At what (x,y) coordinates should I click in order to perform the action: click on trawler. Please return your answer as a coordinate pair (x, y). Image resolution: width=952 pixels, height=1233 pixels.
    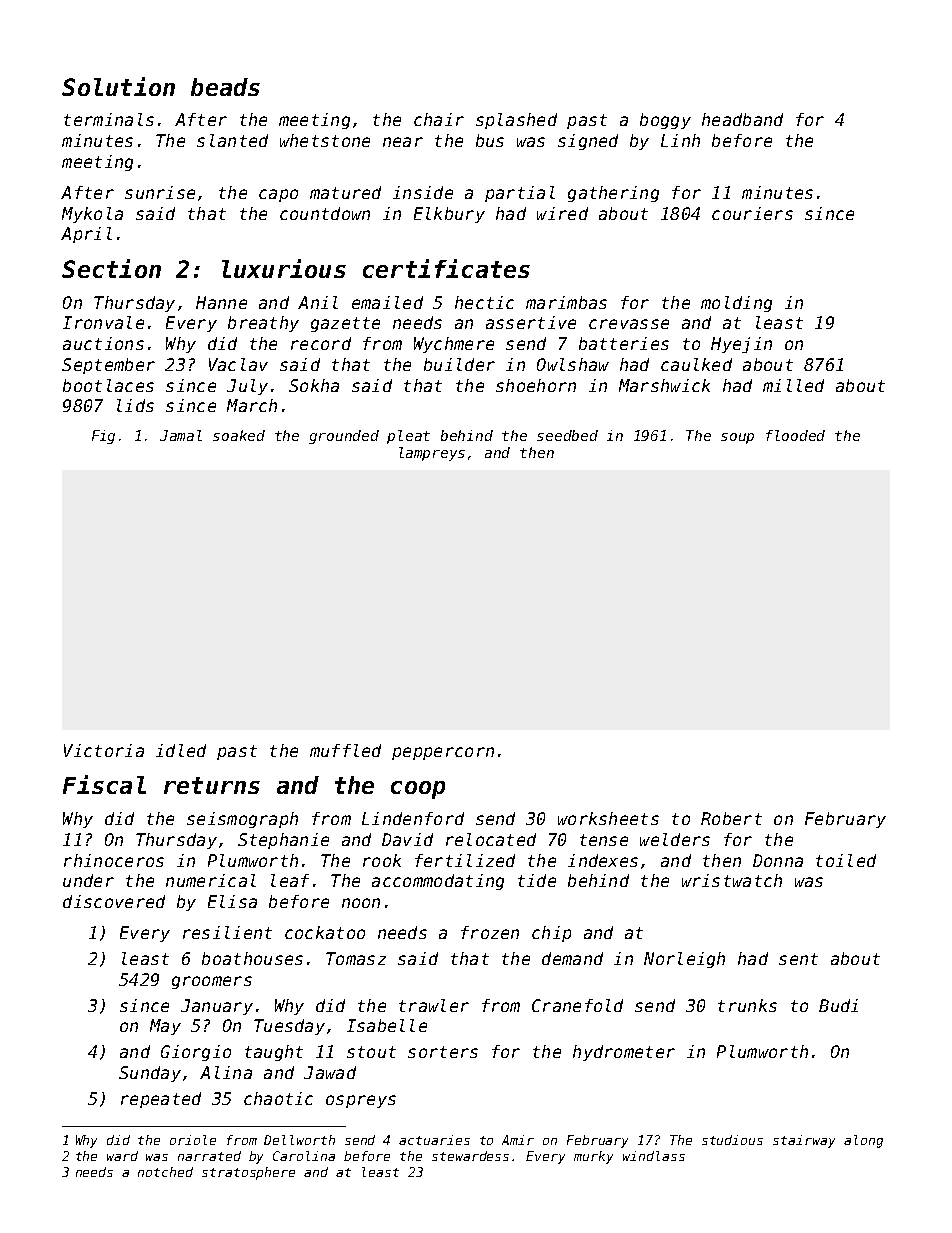
    Looking at the image, I should click on (434, 1005).
